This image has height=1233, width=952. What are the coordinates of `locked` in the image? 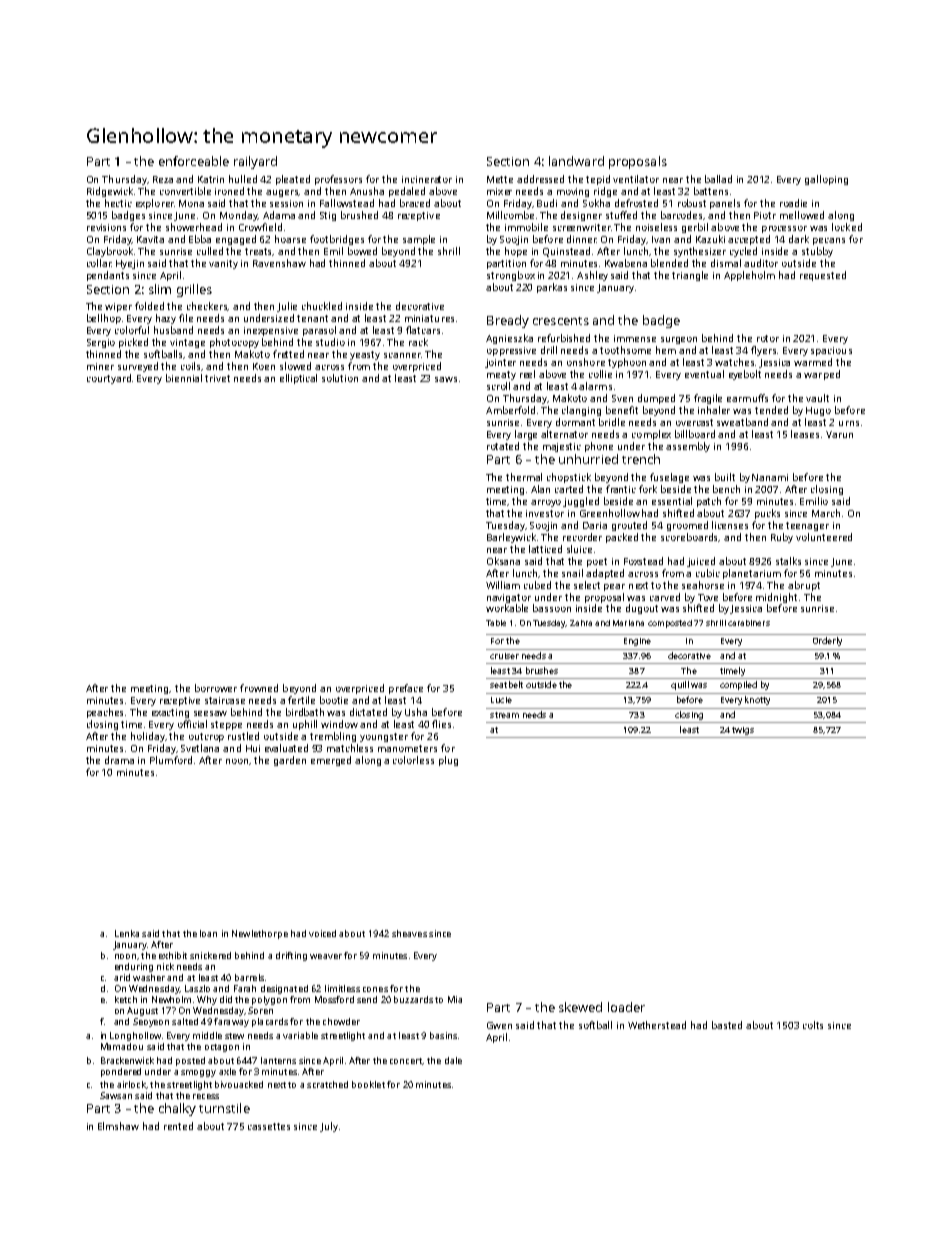 It's located at (847, 227).
